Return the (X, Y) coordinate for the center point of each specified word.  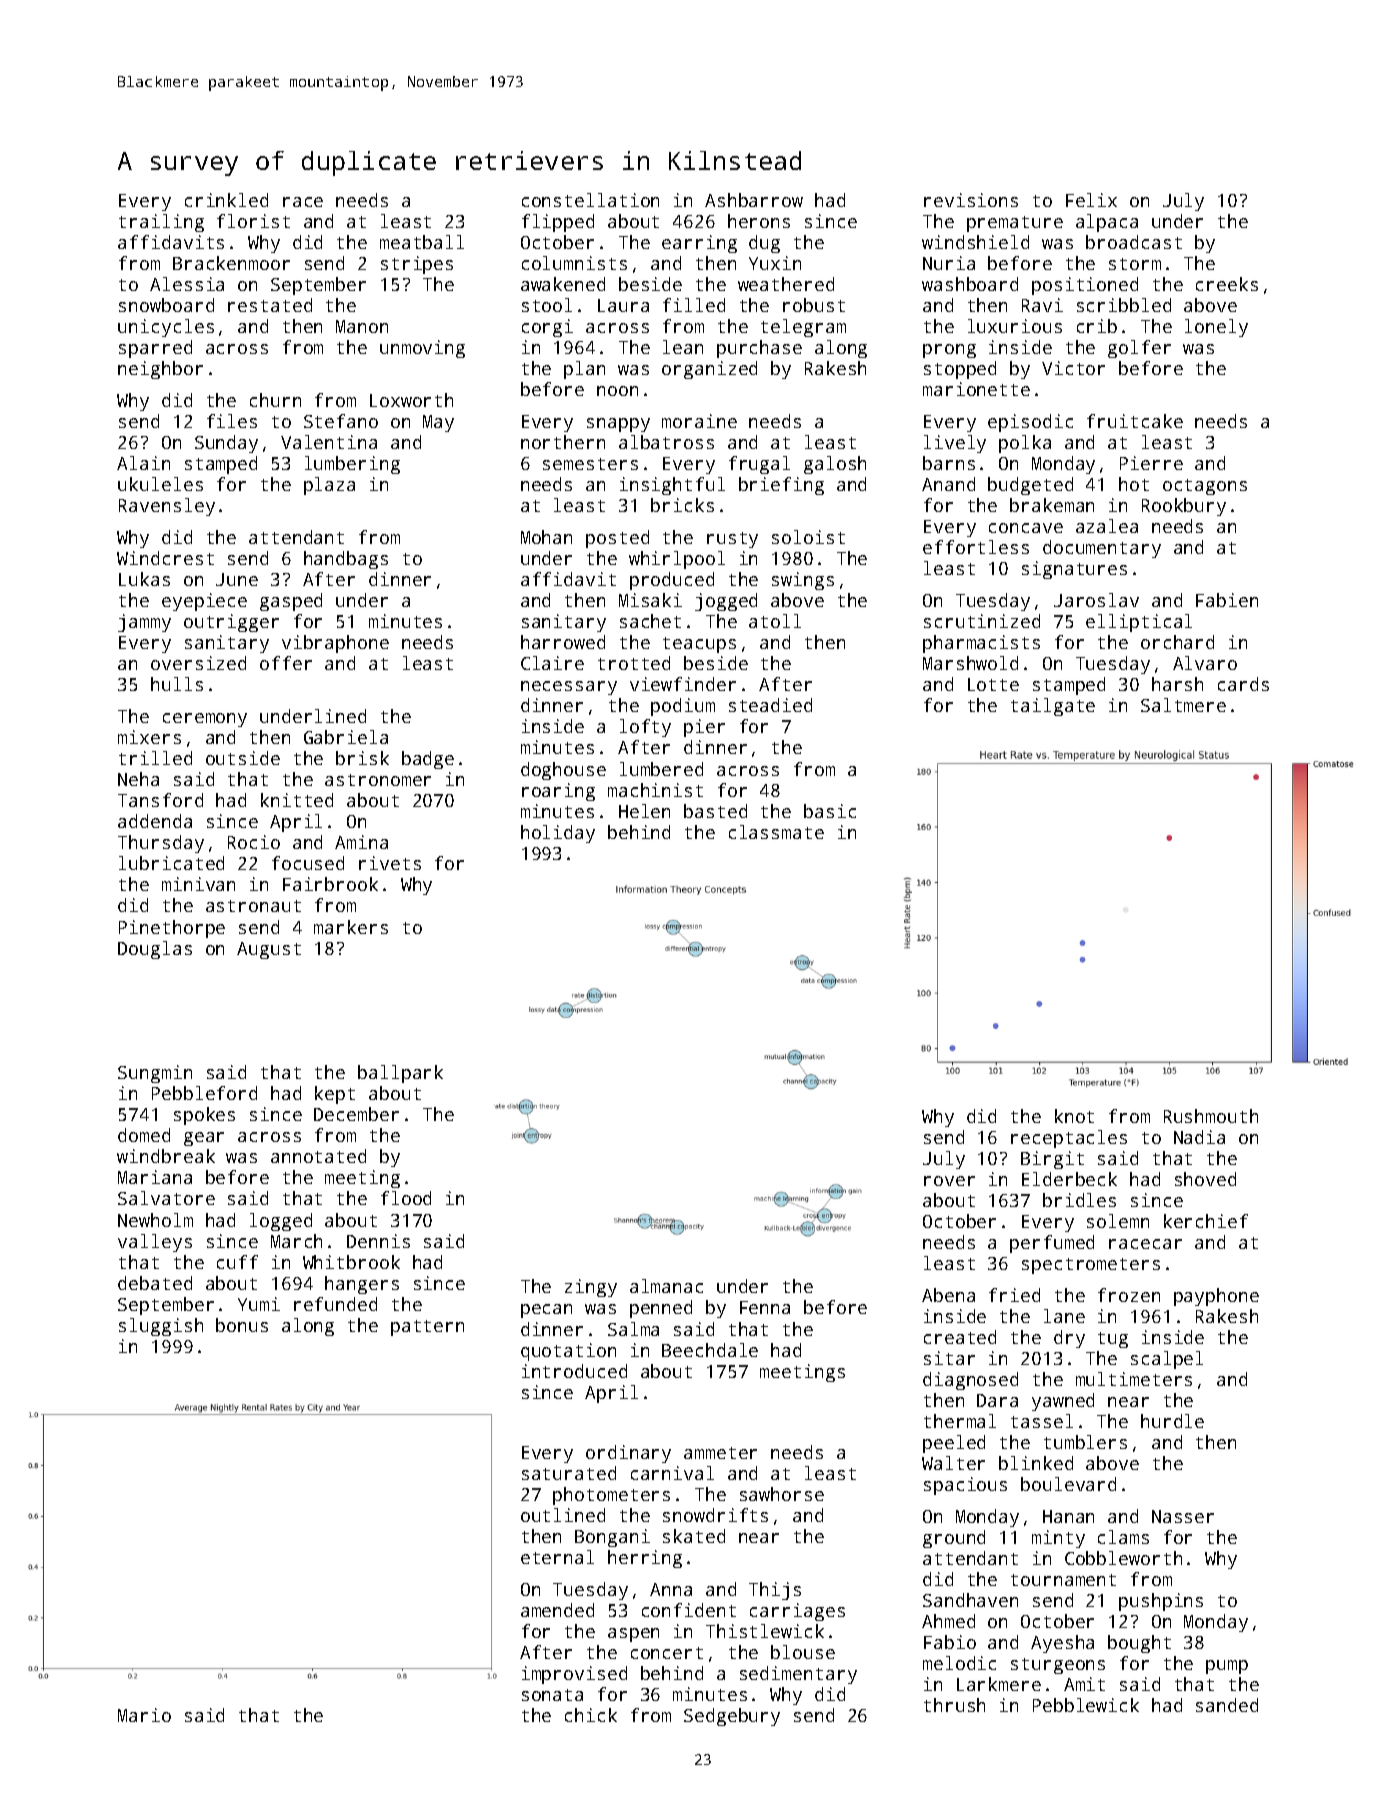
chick (591, 1715)
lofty (645, 728)
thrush (954, 1705)
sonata (552, 1695)
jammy (144, 623)
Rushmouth (1211, 1116)
